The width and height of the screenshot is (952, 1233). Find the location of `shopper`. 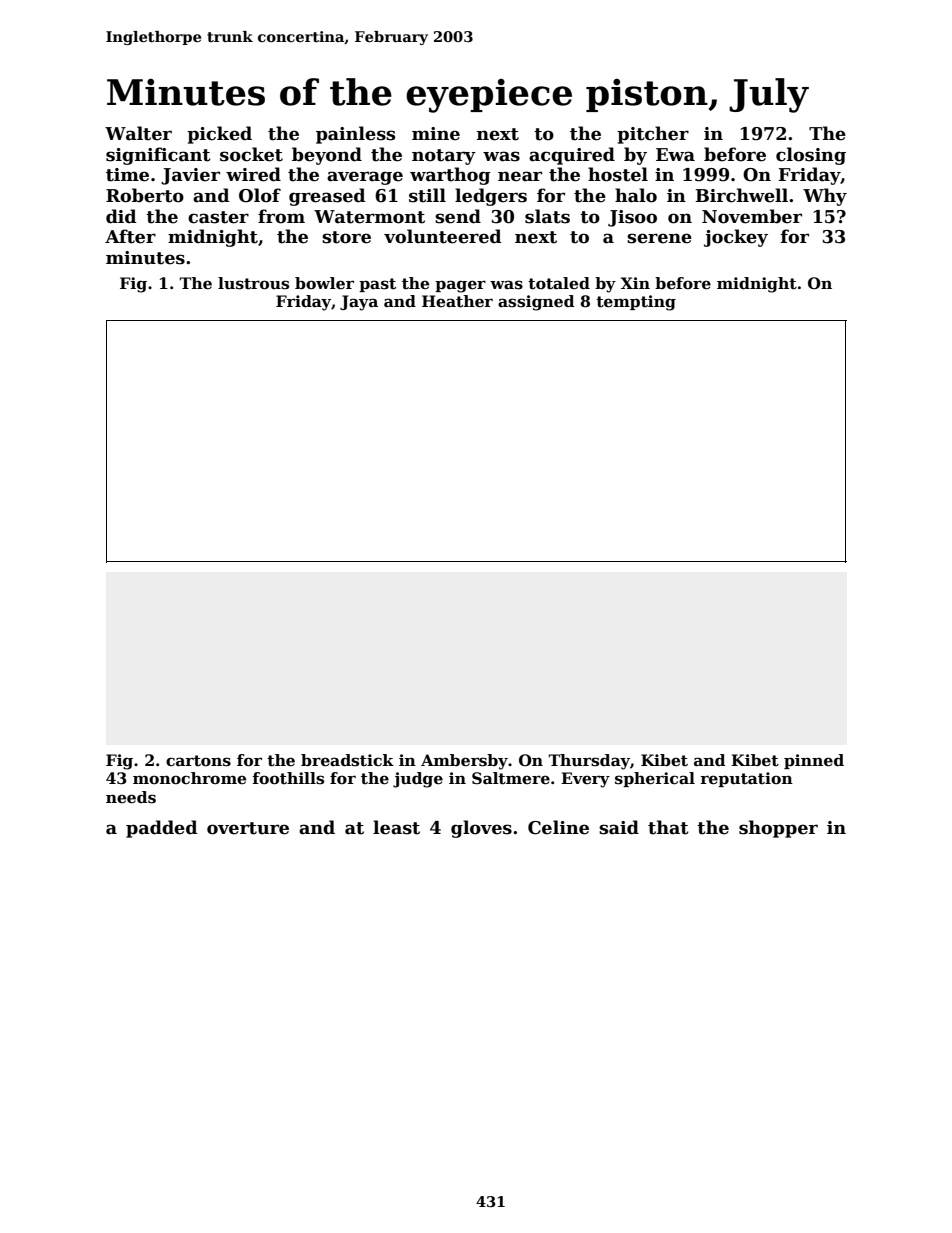

shopper is located at coordinates (778, 829).
